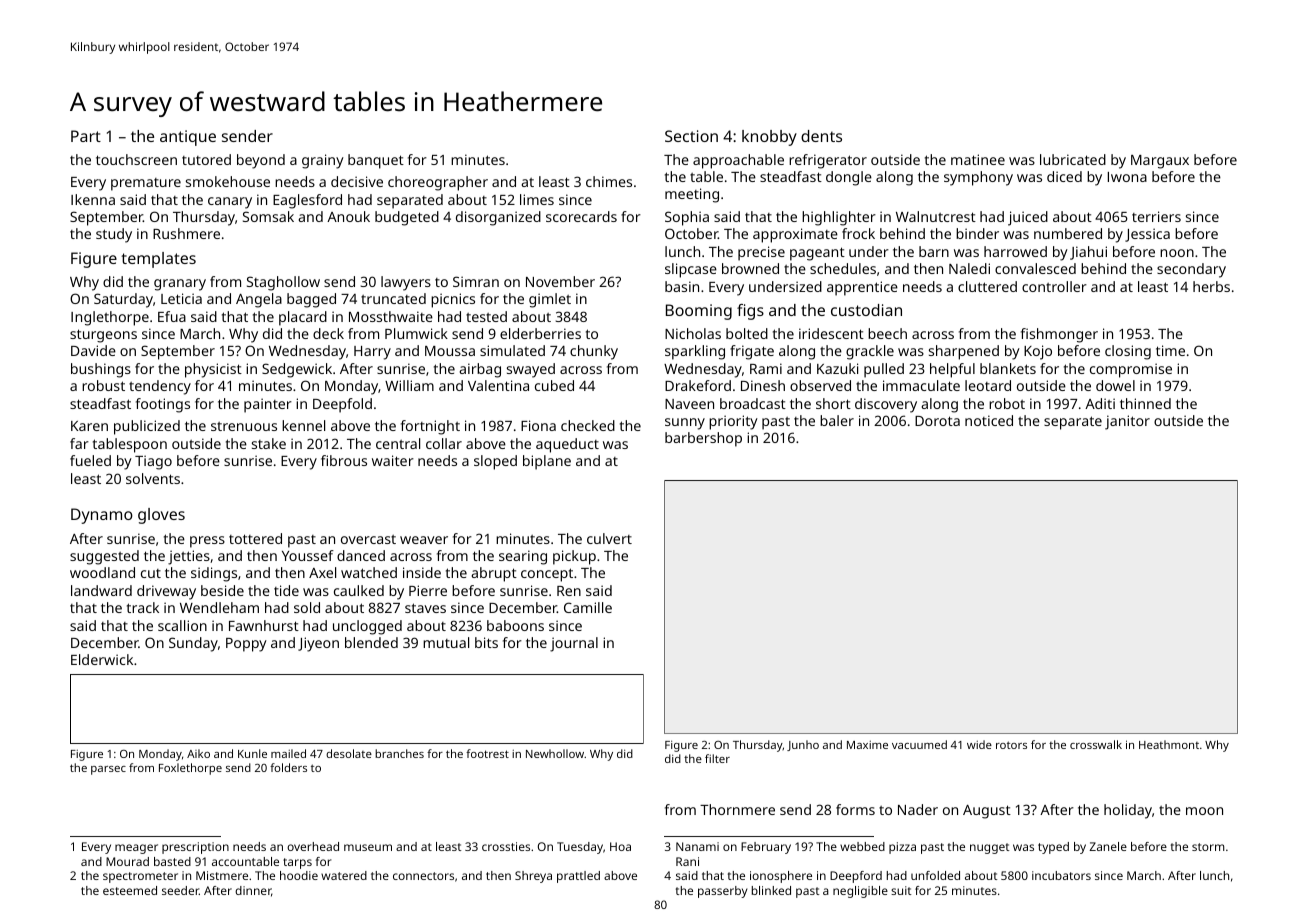 The image size is (1308, 924). I want to click on footrest, so click(487, 753).
